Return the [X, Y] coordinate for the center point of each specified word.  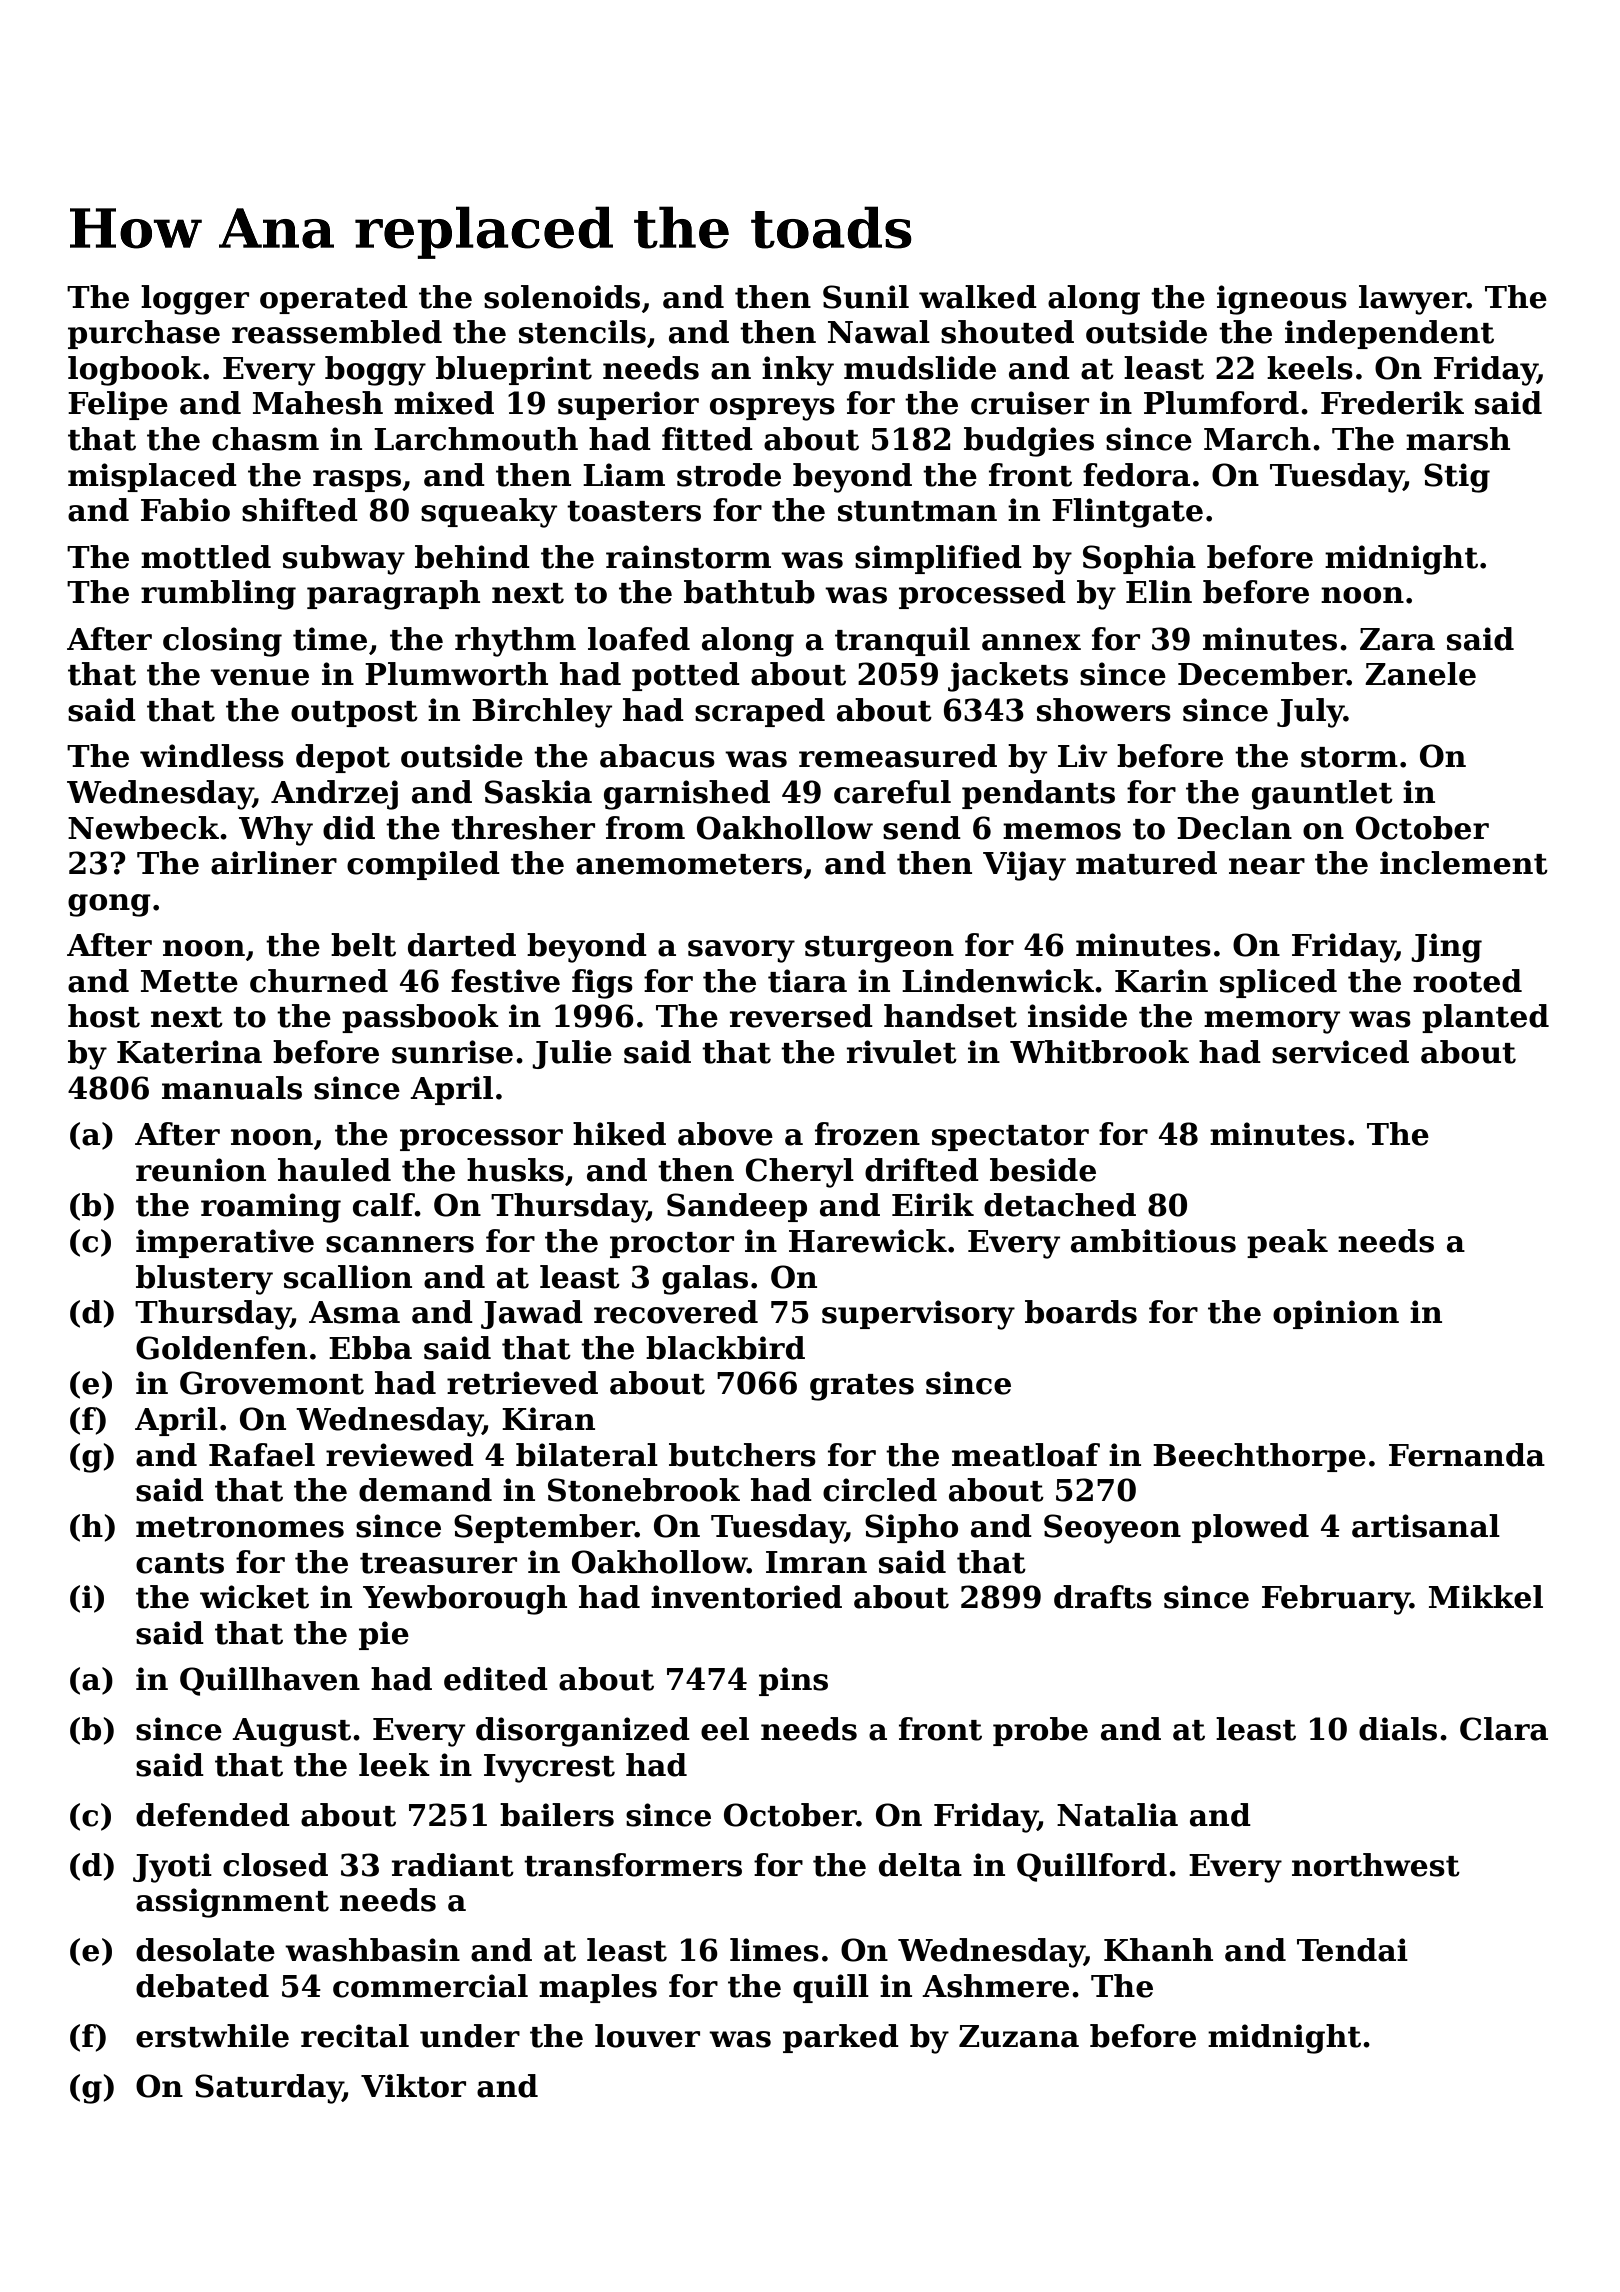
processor [481, 1140]
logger [195, 300]
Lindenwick [998, 981]
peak [1287, 1243]
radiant [453, 1865]
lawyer [1413, 300]
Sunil [866, 297]
